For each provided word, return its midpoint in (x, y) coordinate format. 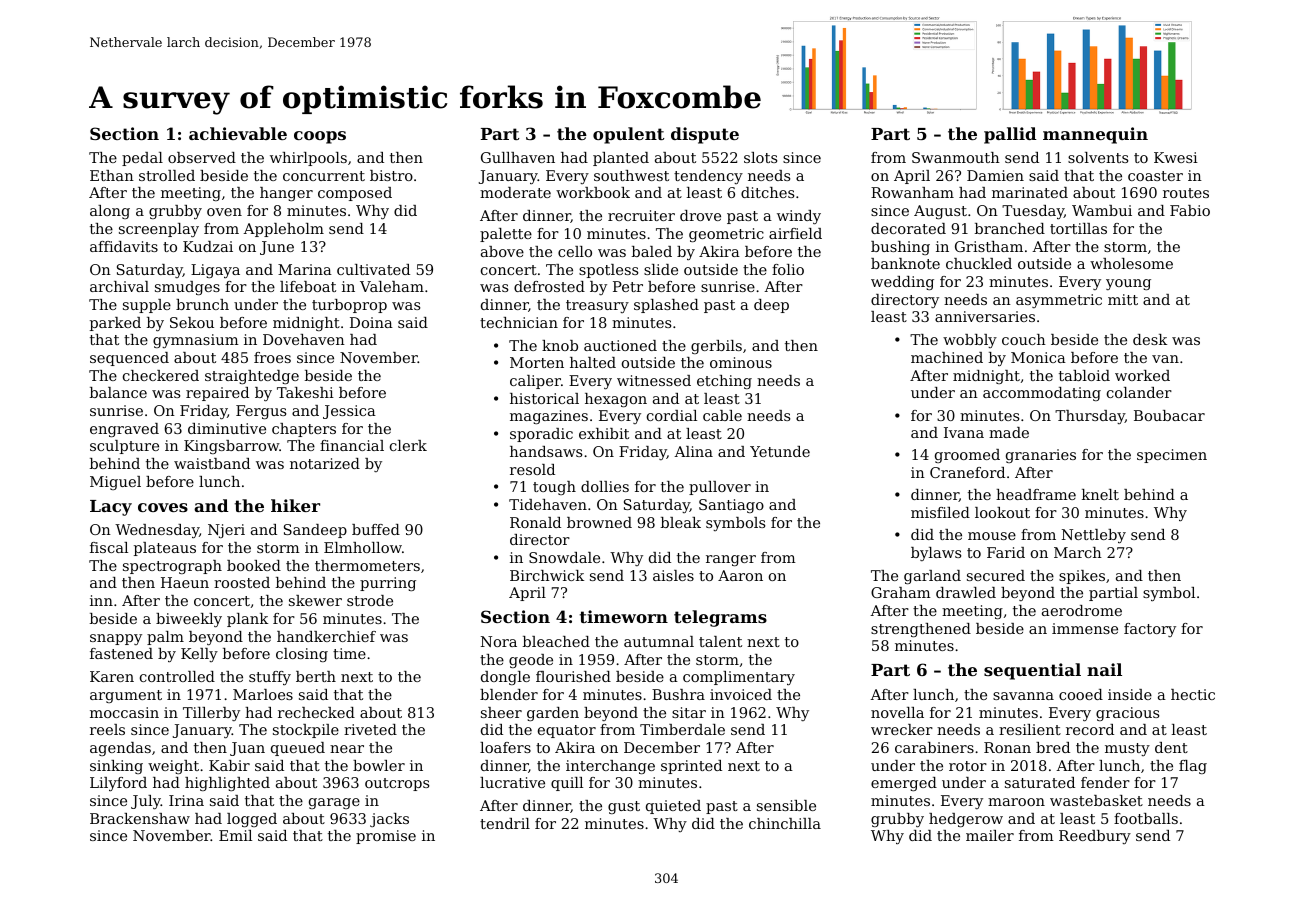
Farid (1006, 552)
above (502, 251)
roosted (242, 582)
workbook (593, 192)
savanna (1023, 696)
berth (316, 676)
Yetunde (780, 451)
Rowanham (912, 192)
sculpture (124, 447)
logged (252, 820)
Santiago (731, 506)
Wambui (1102, 210)
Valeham (392, 286)
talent (720, 641)
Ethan (112, 175)
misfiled (940, 512)
